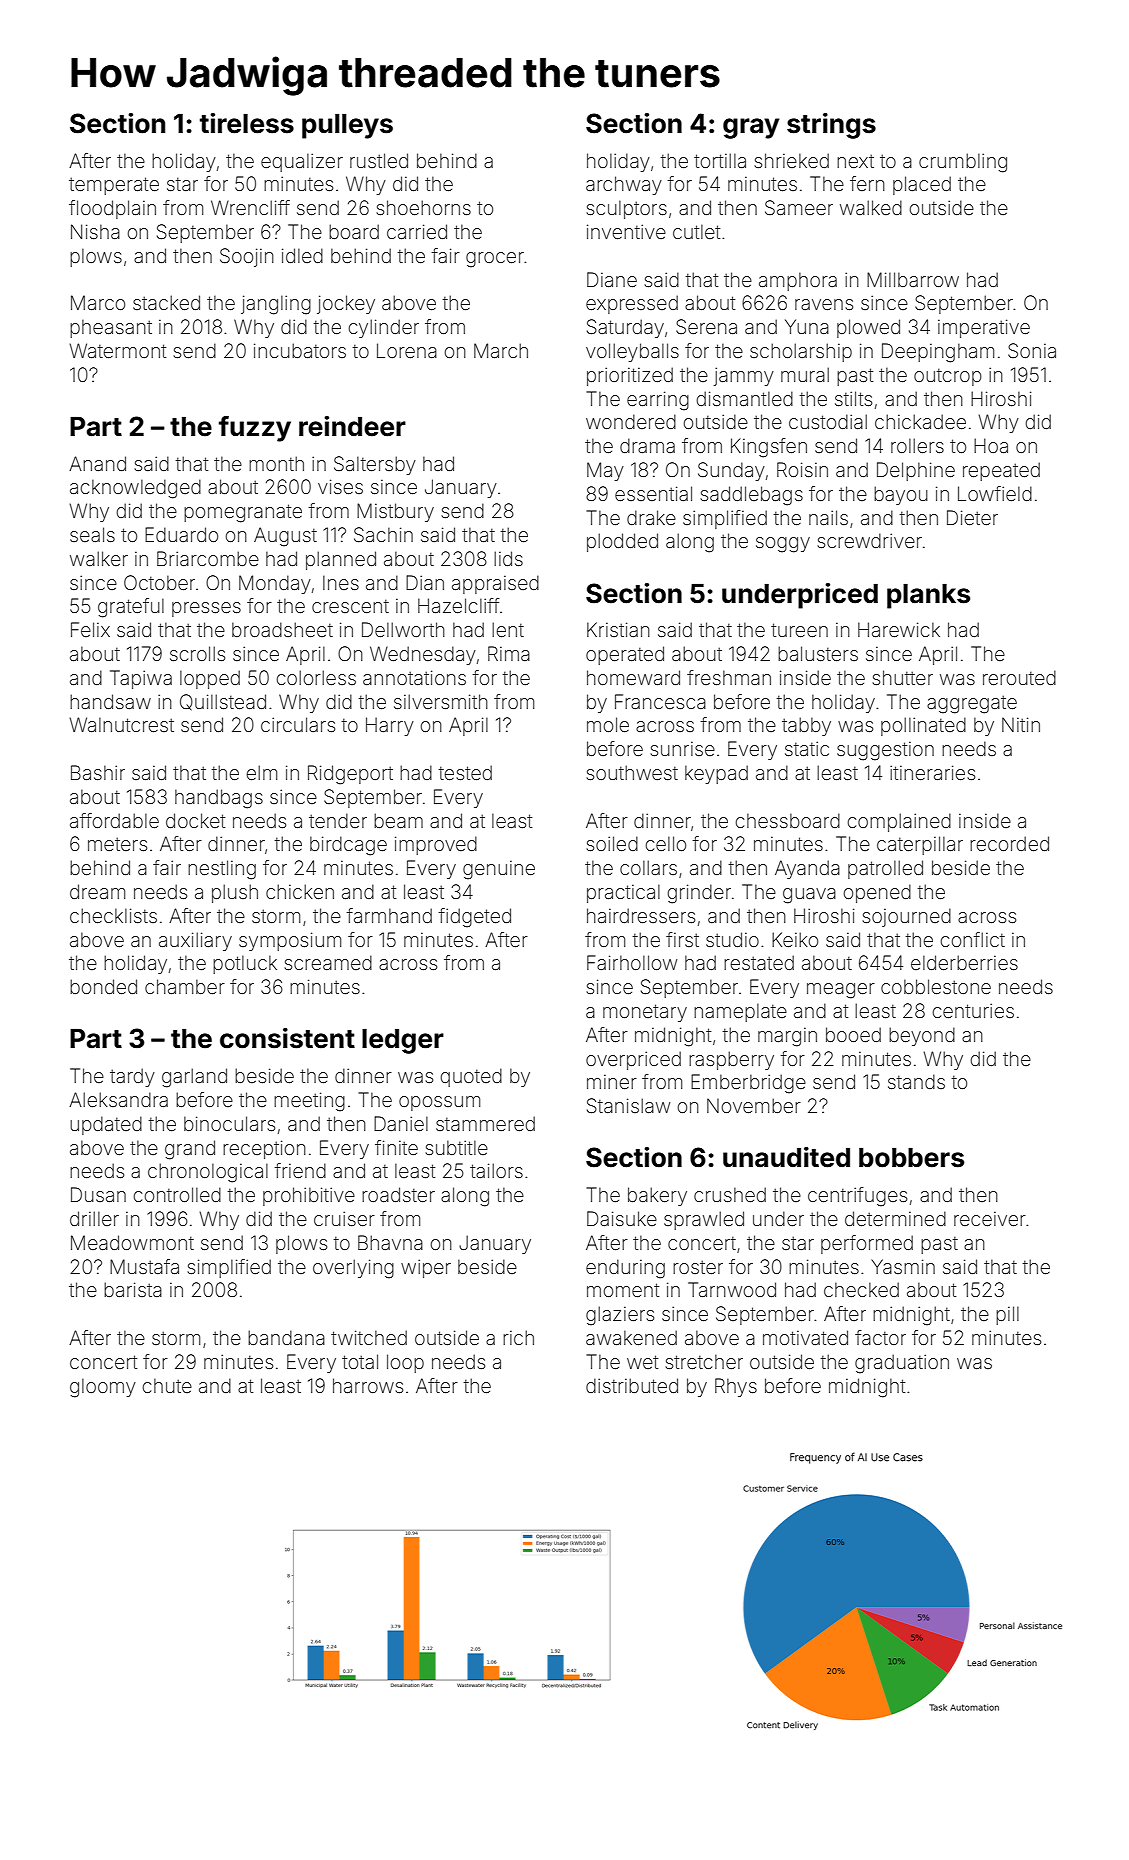 The height and width of the screenshot is (1860, 1129). I want to click on scrolls, so click(197, 653).
